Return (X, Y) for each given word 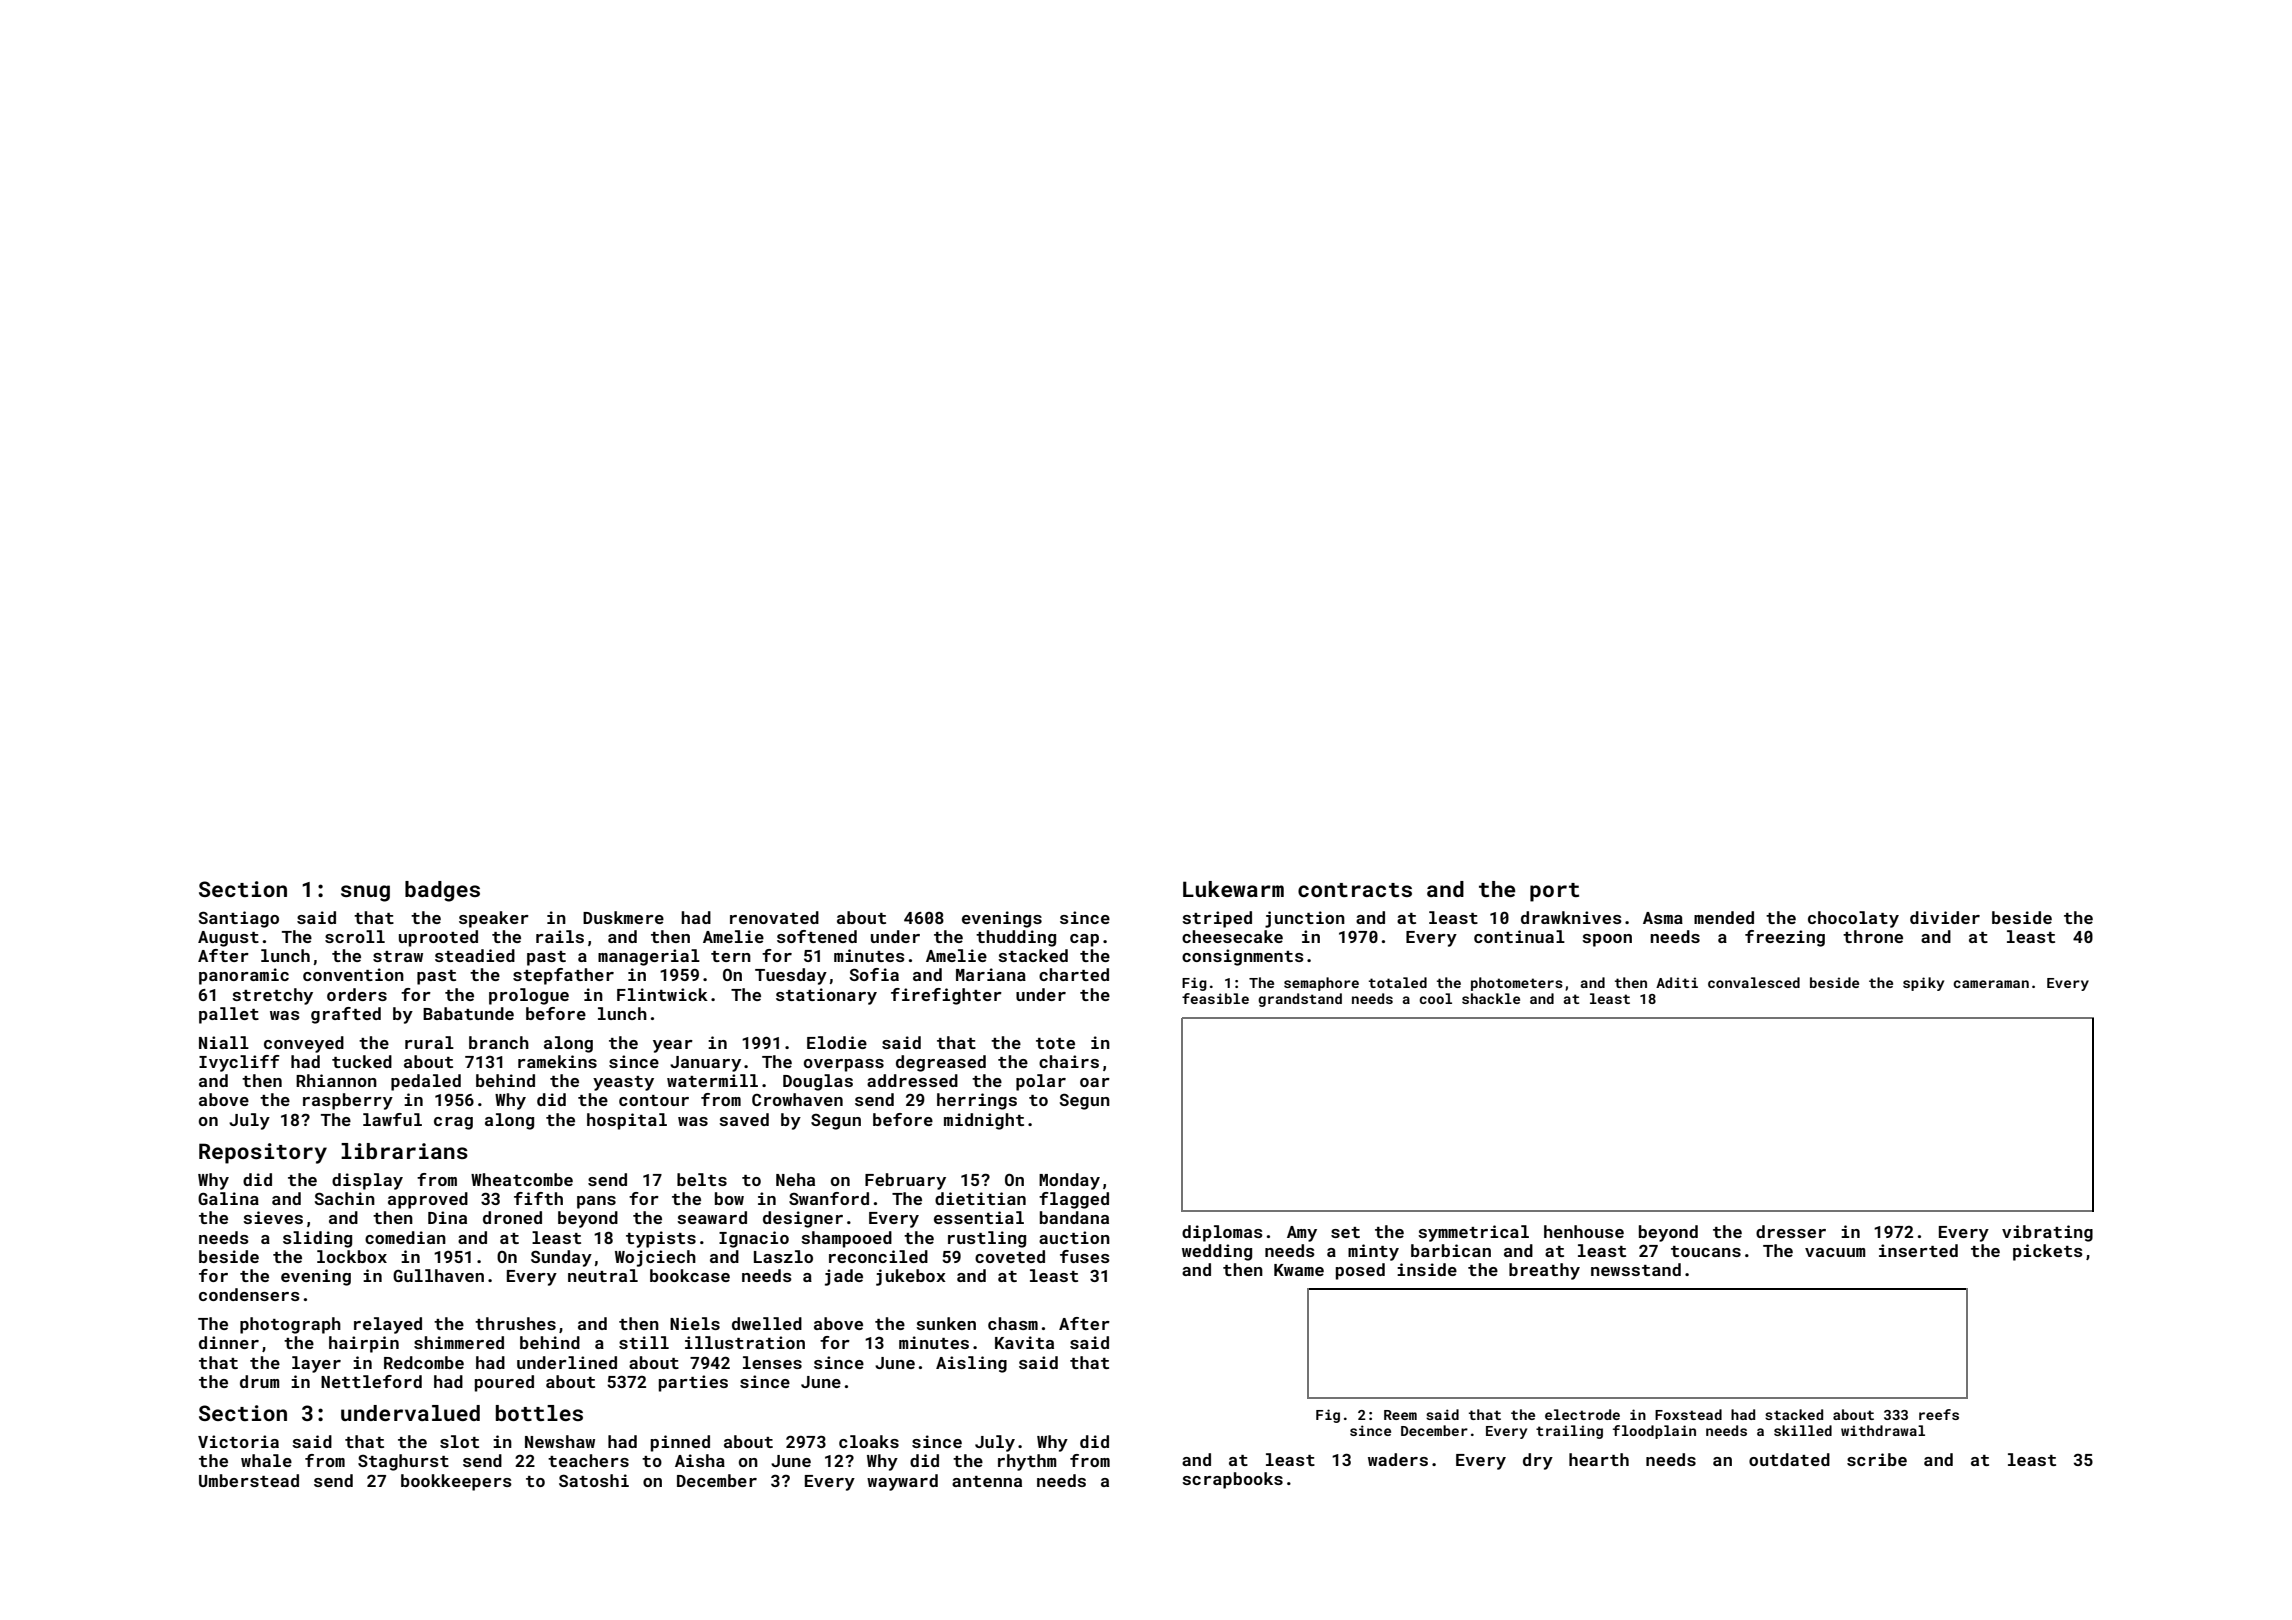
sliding (317, 1239)
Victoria (238, 1441)
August (228, 939)
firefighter (946, 996)
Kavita (1024, 1342)
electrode (1582, 1414)
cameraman (1991, 984)
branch (499, 1042)
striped (1217, 919)
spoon (1607, 940)
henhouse (1584, 1231)
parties (693, 1383)
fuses (1085, 1256)
